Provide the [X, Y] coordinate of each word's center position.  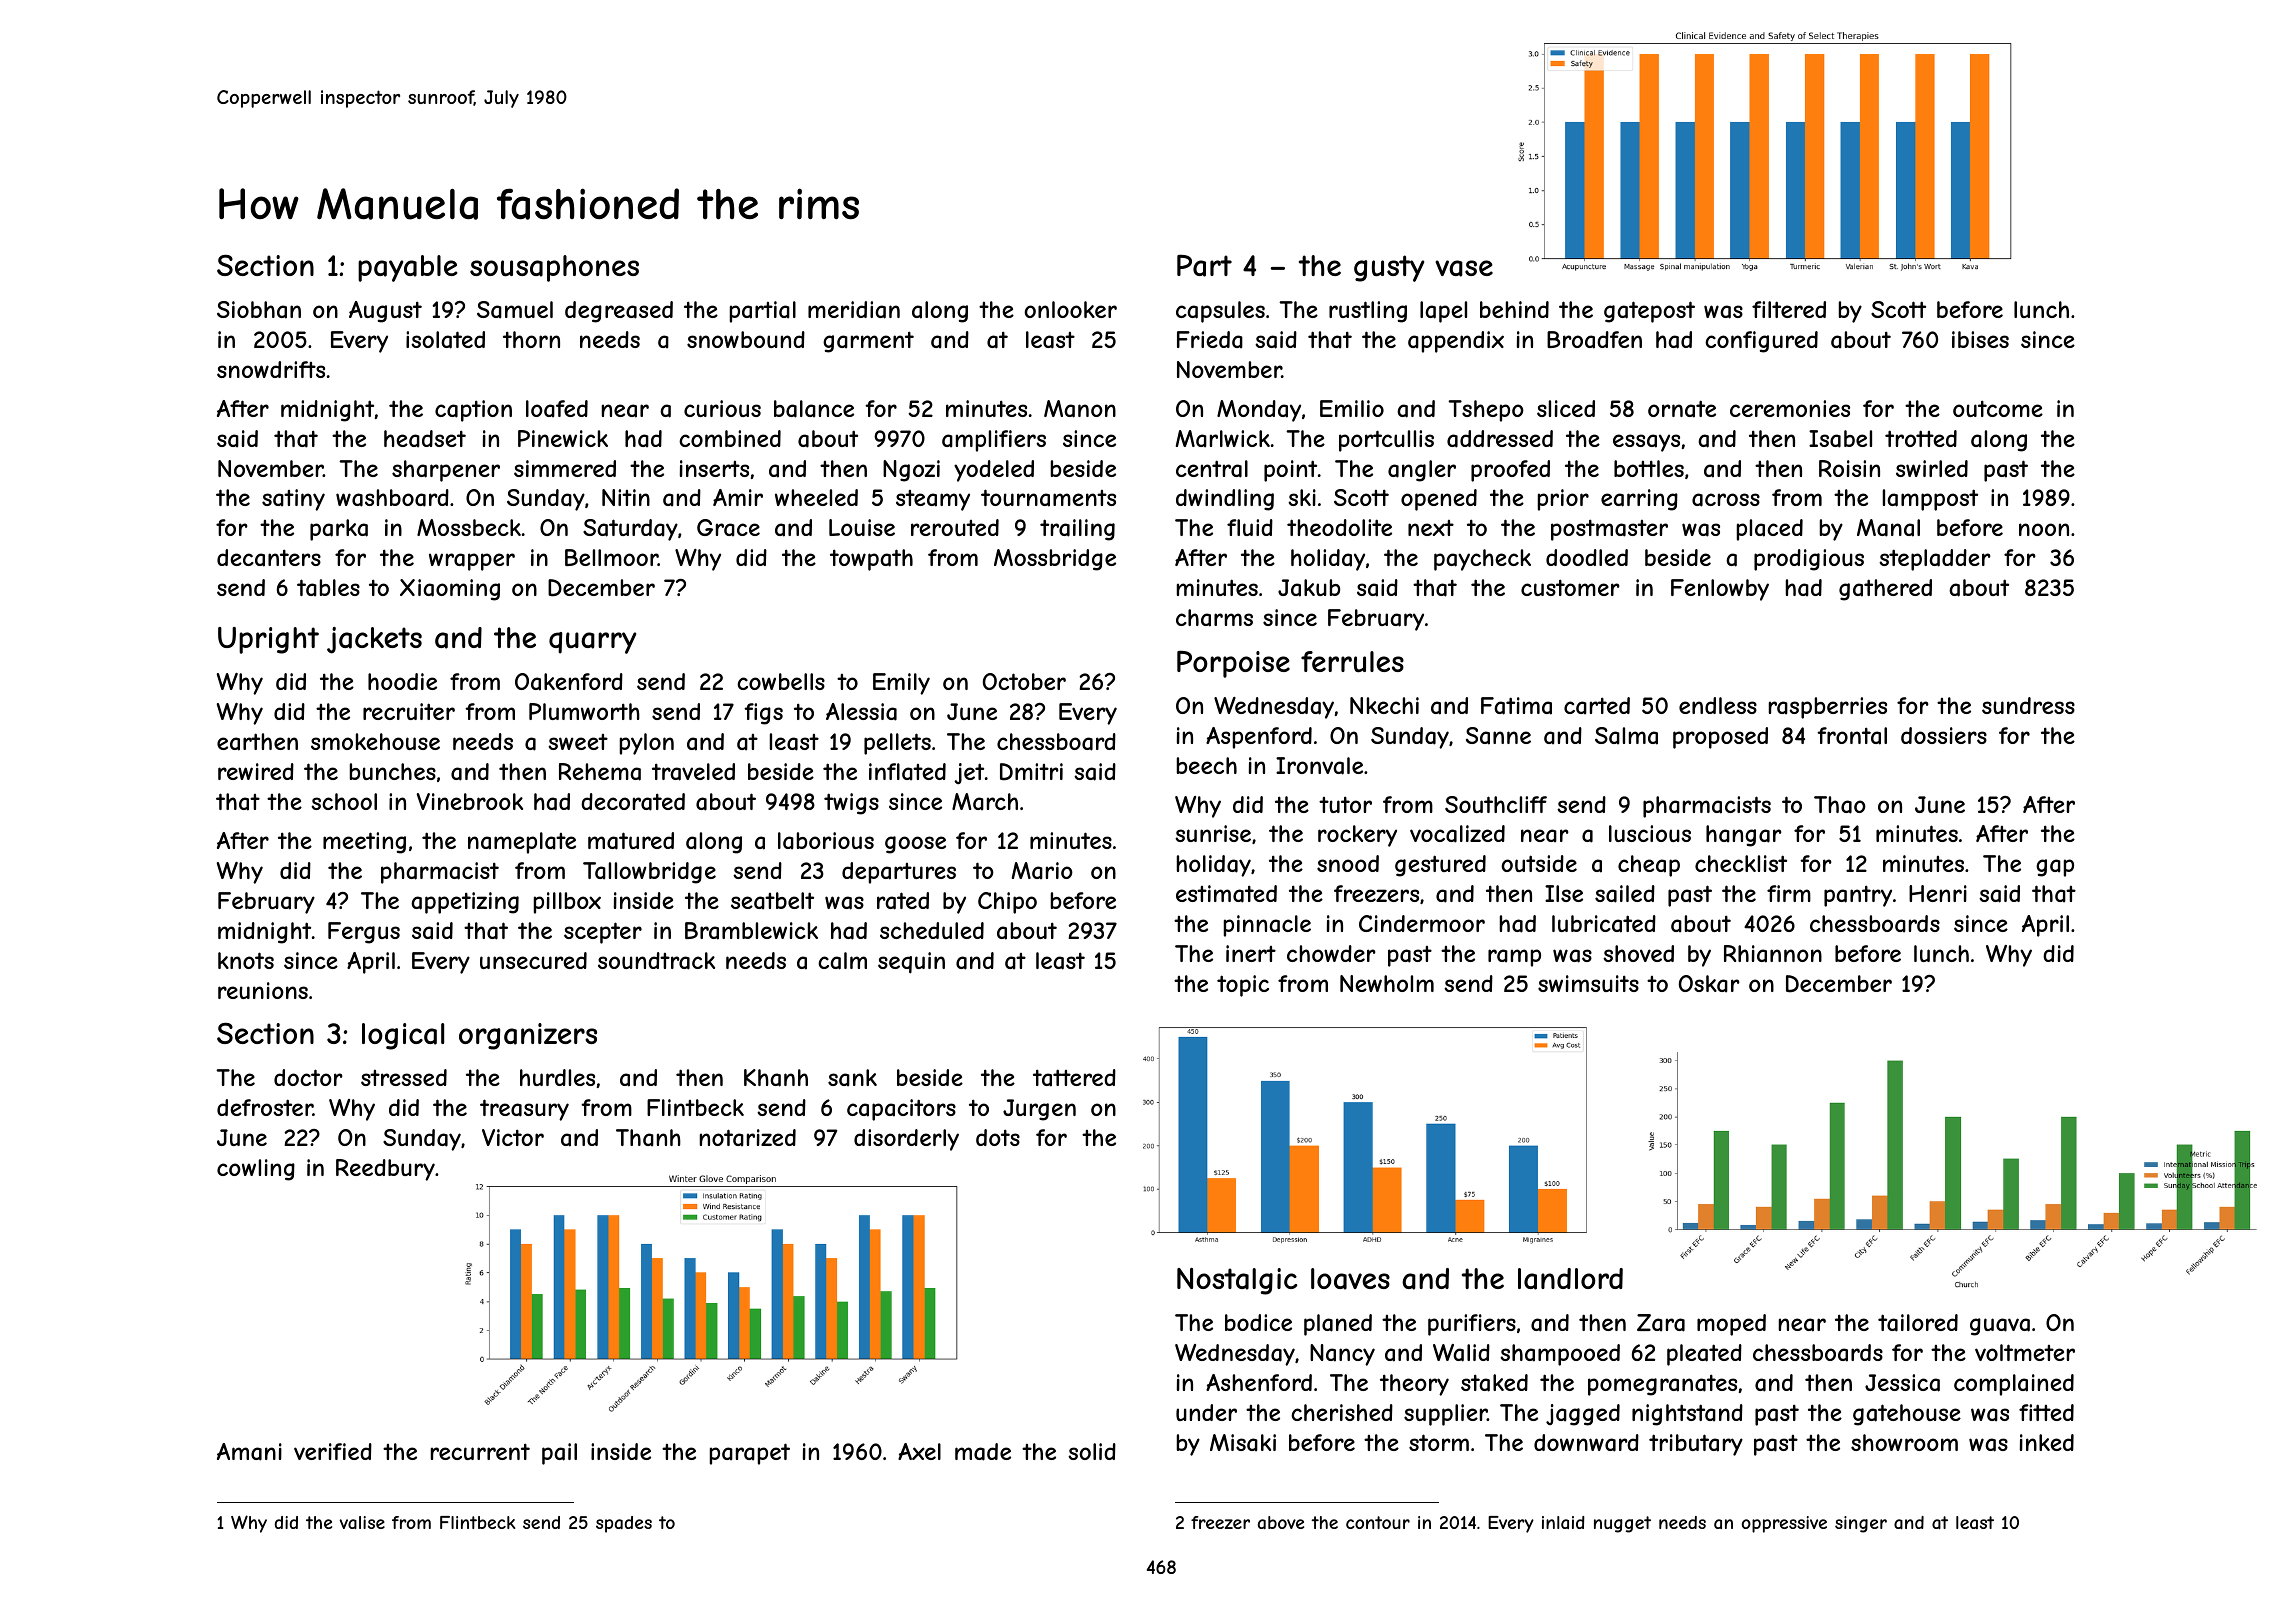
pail [559, 1454]
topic [1243, 986]
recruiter [409, 711]
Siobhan [259, 310]
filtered [1789, 309]
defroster [265, 1107]
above [1281, 1522]
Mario [1042, 871]
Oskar [1709, 984]
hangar [1744, 836]
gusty [1389, 268]
